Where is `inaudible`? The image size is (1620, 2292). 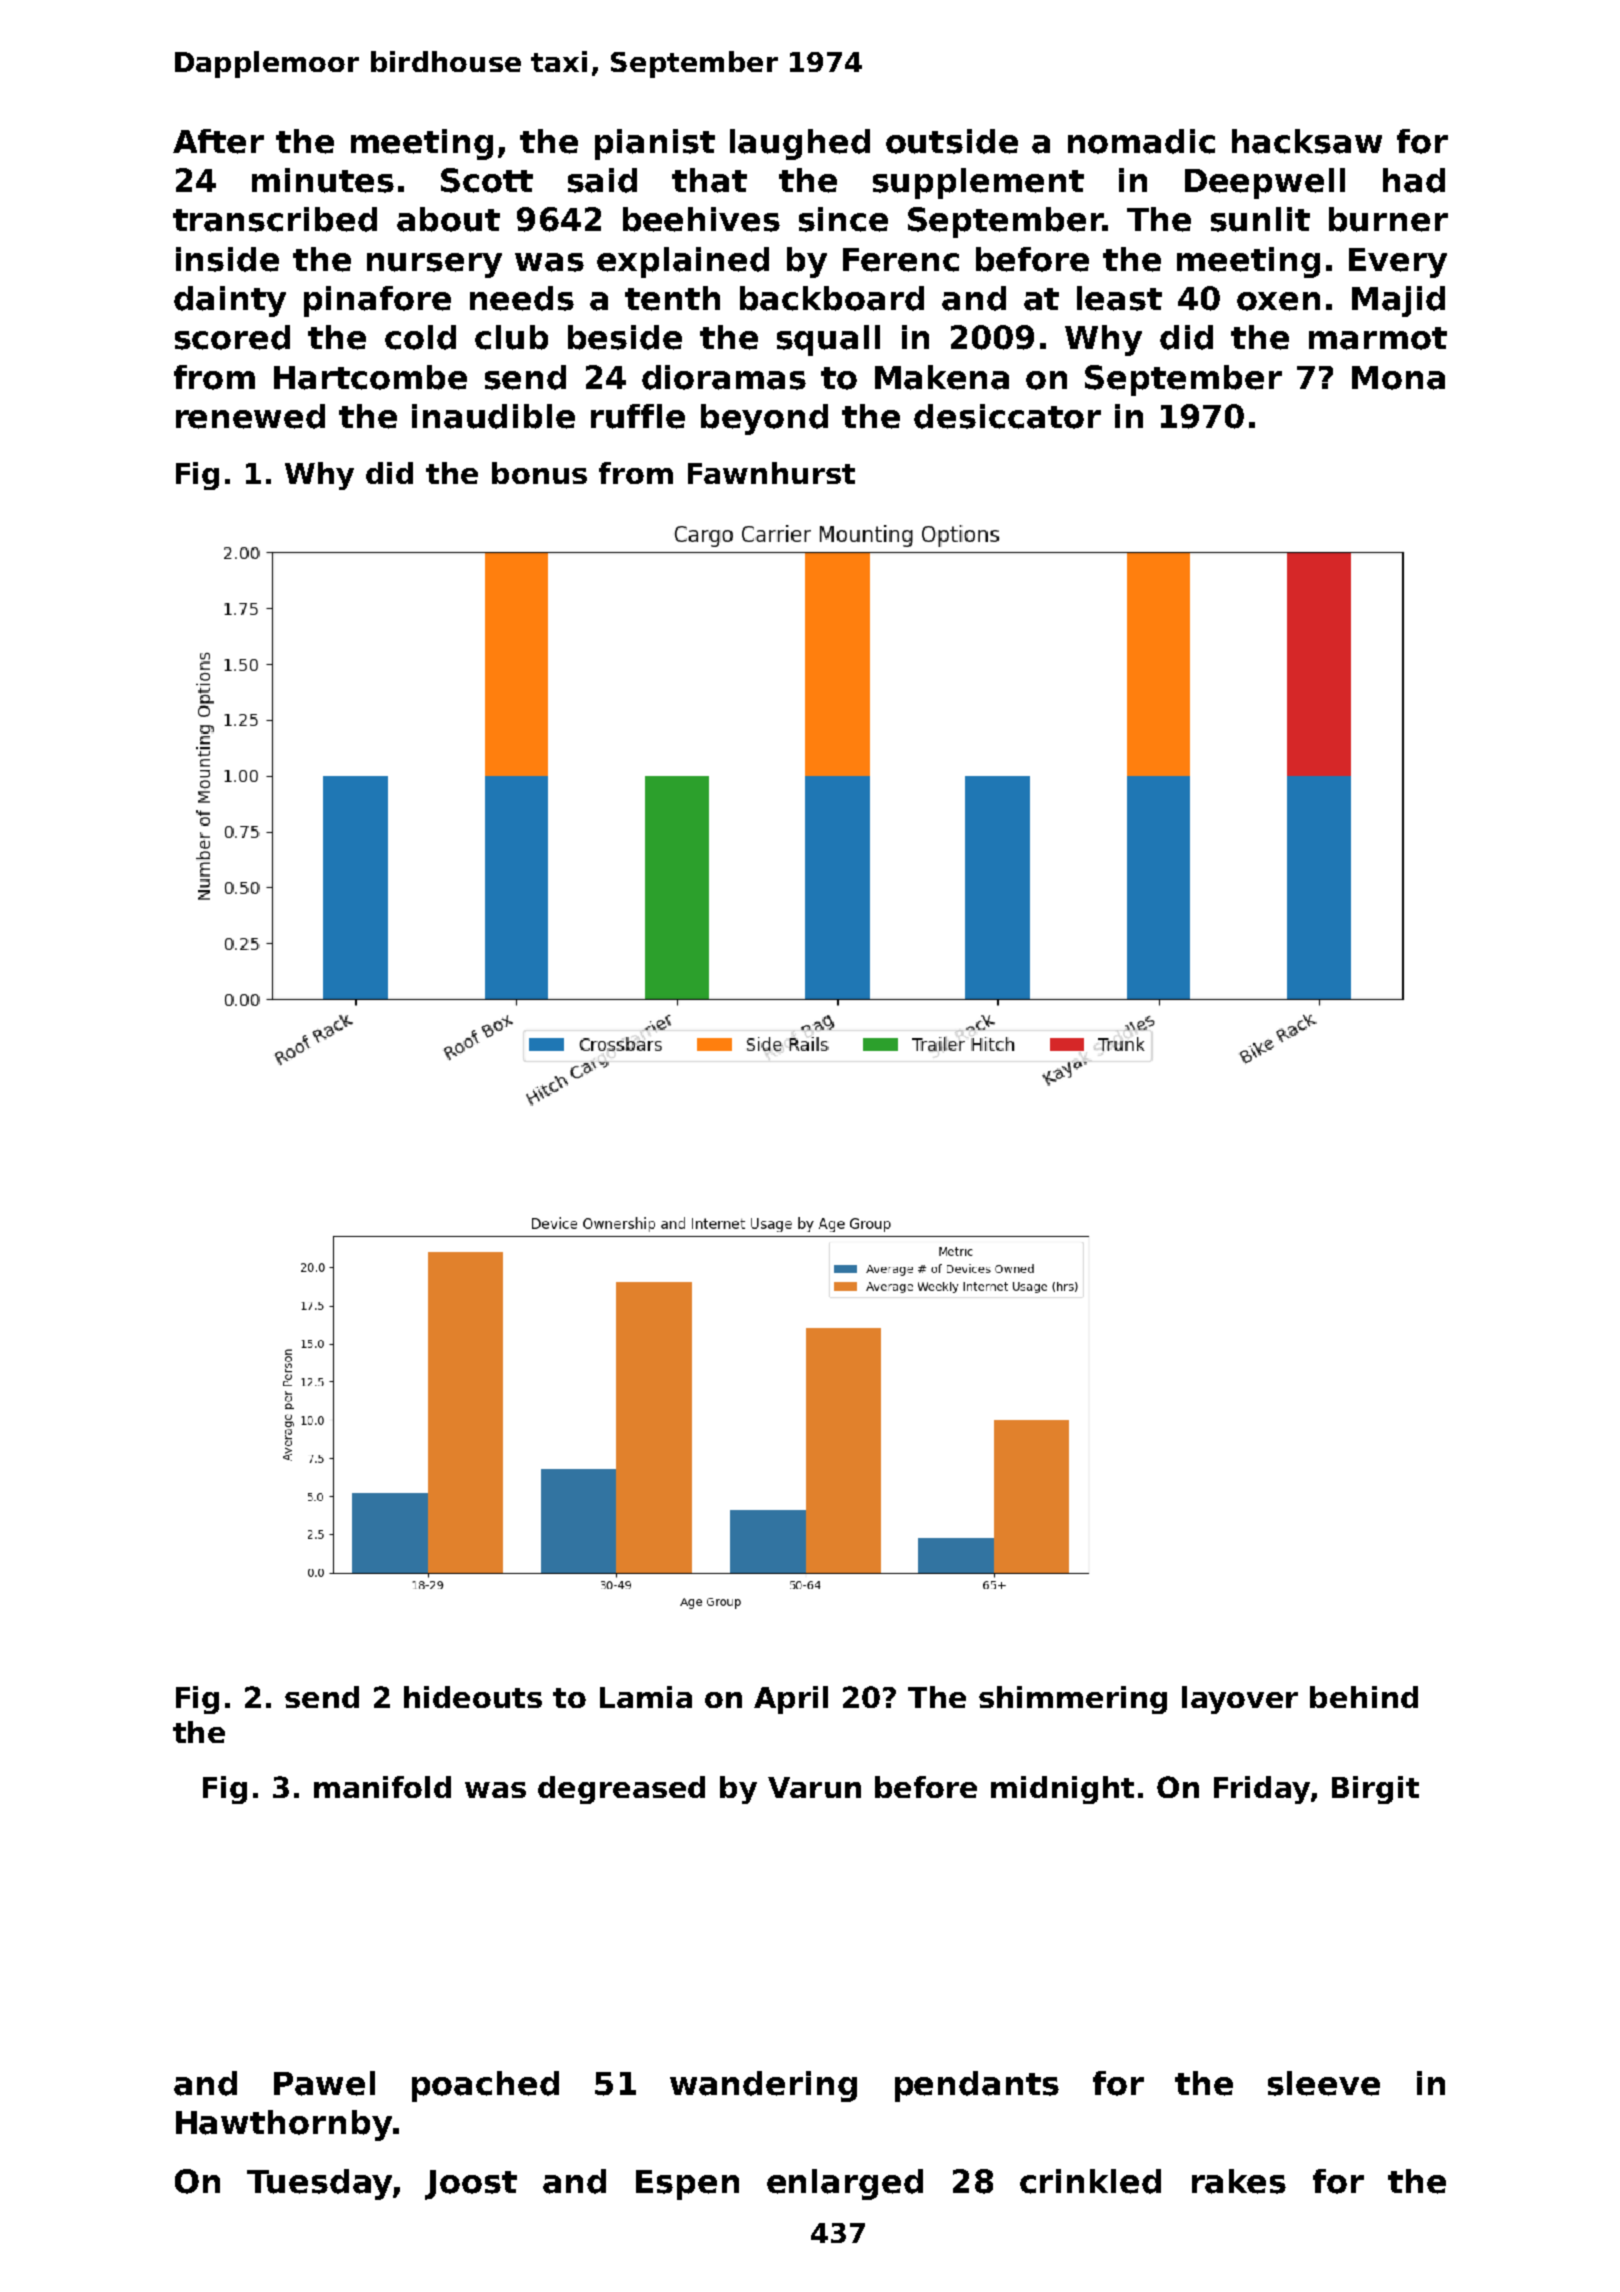 inaudible is located at coordinates (493, 416).
